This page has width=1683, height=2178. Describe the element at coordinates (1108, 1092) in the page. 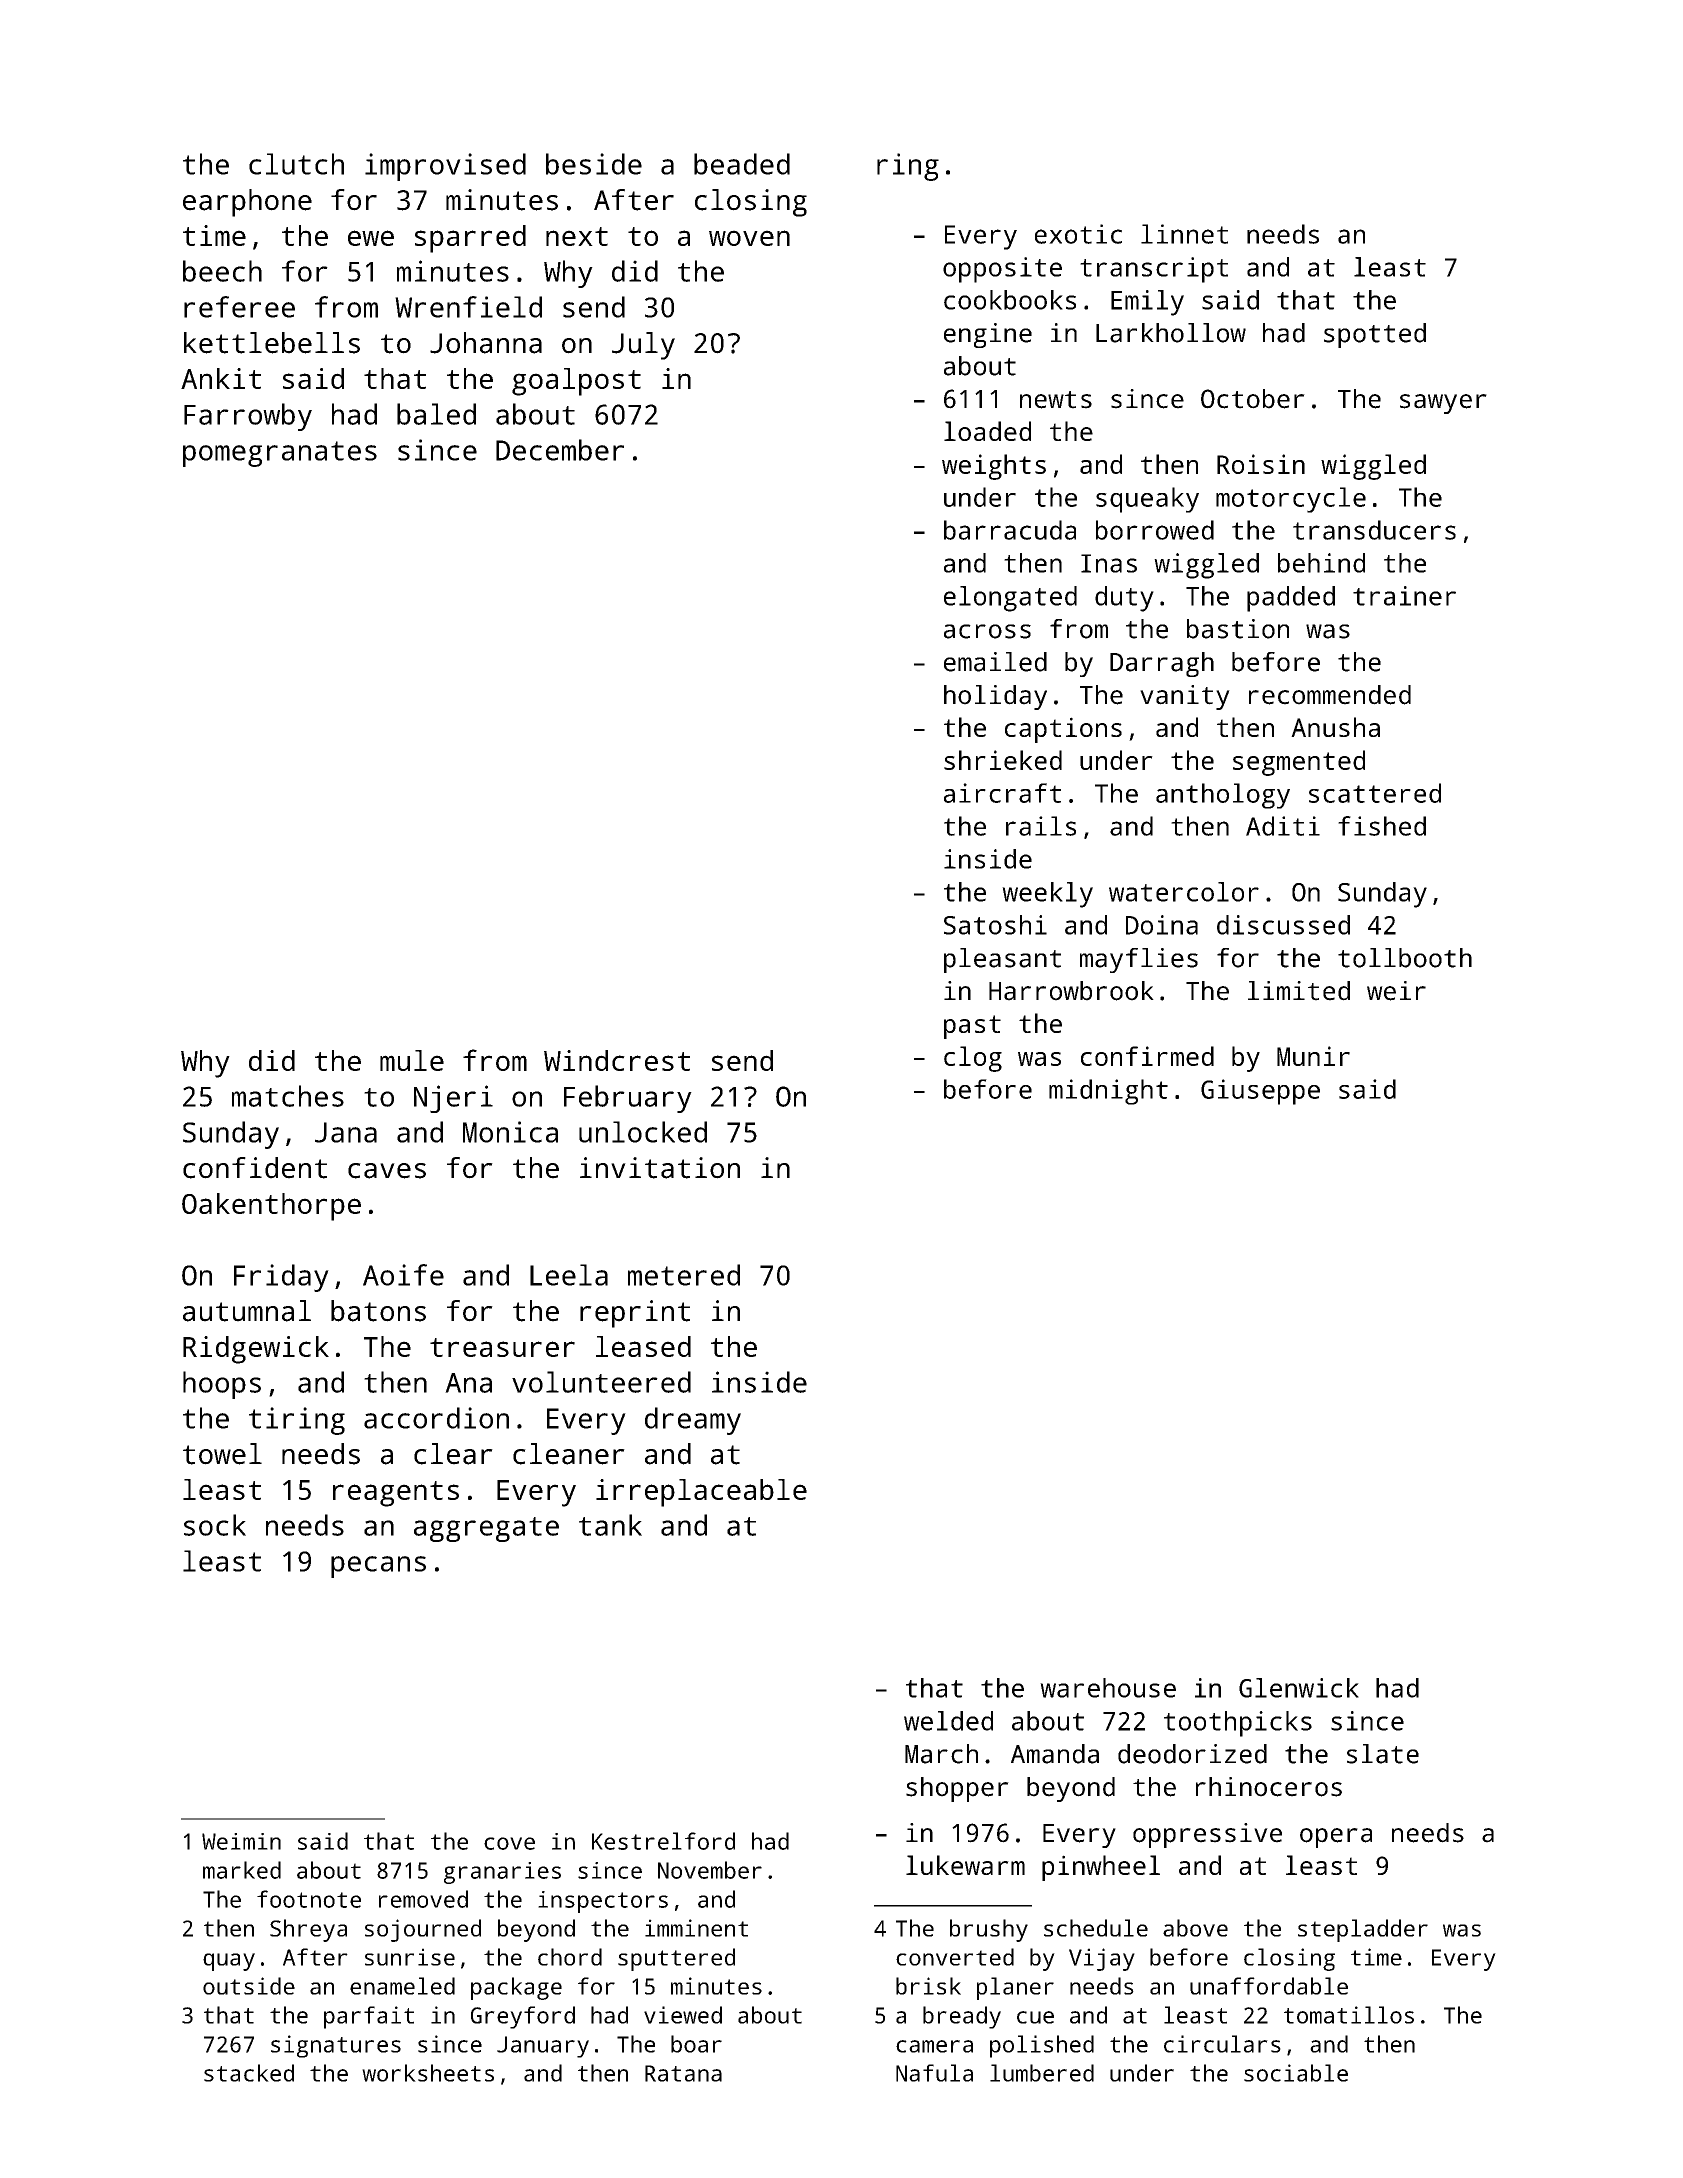

I see `midnight` at that location.
